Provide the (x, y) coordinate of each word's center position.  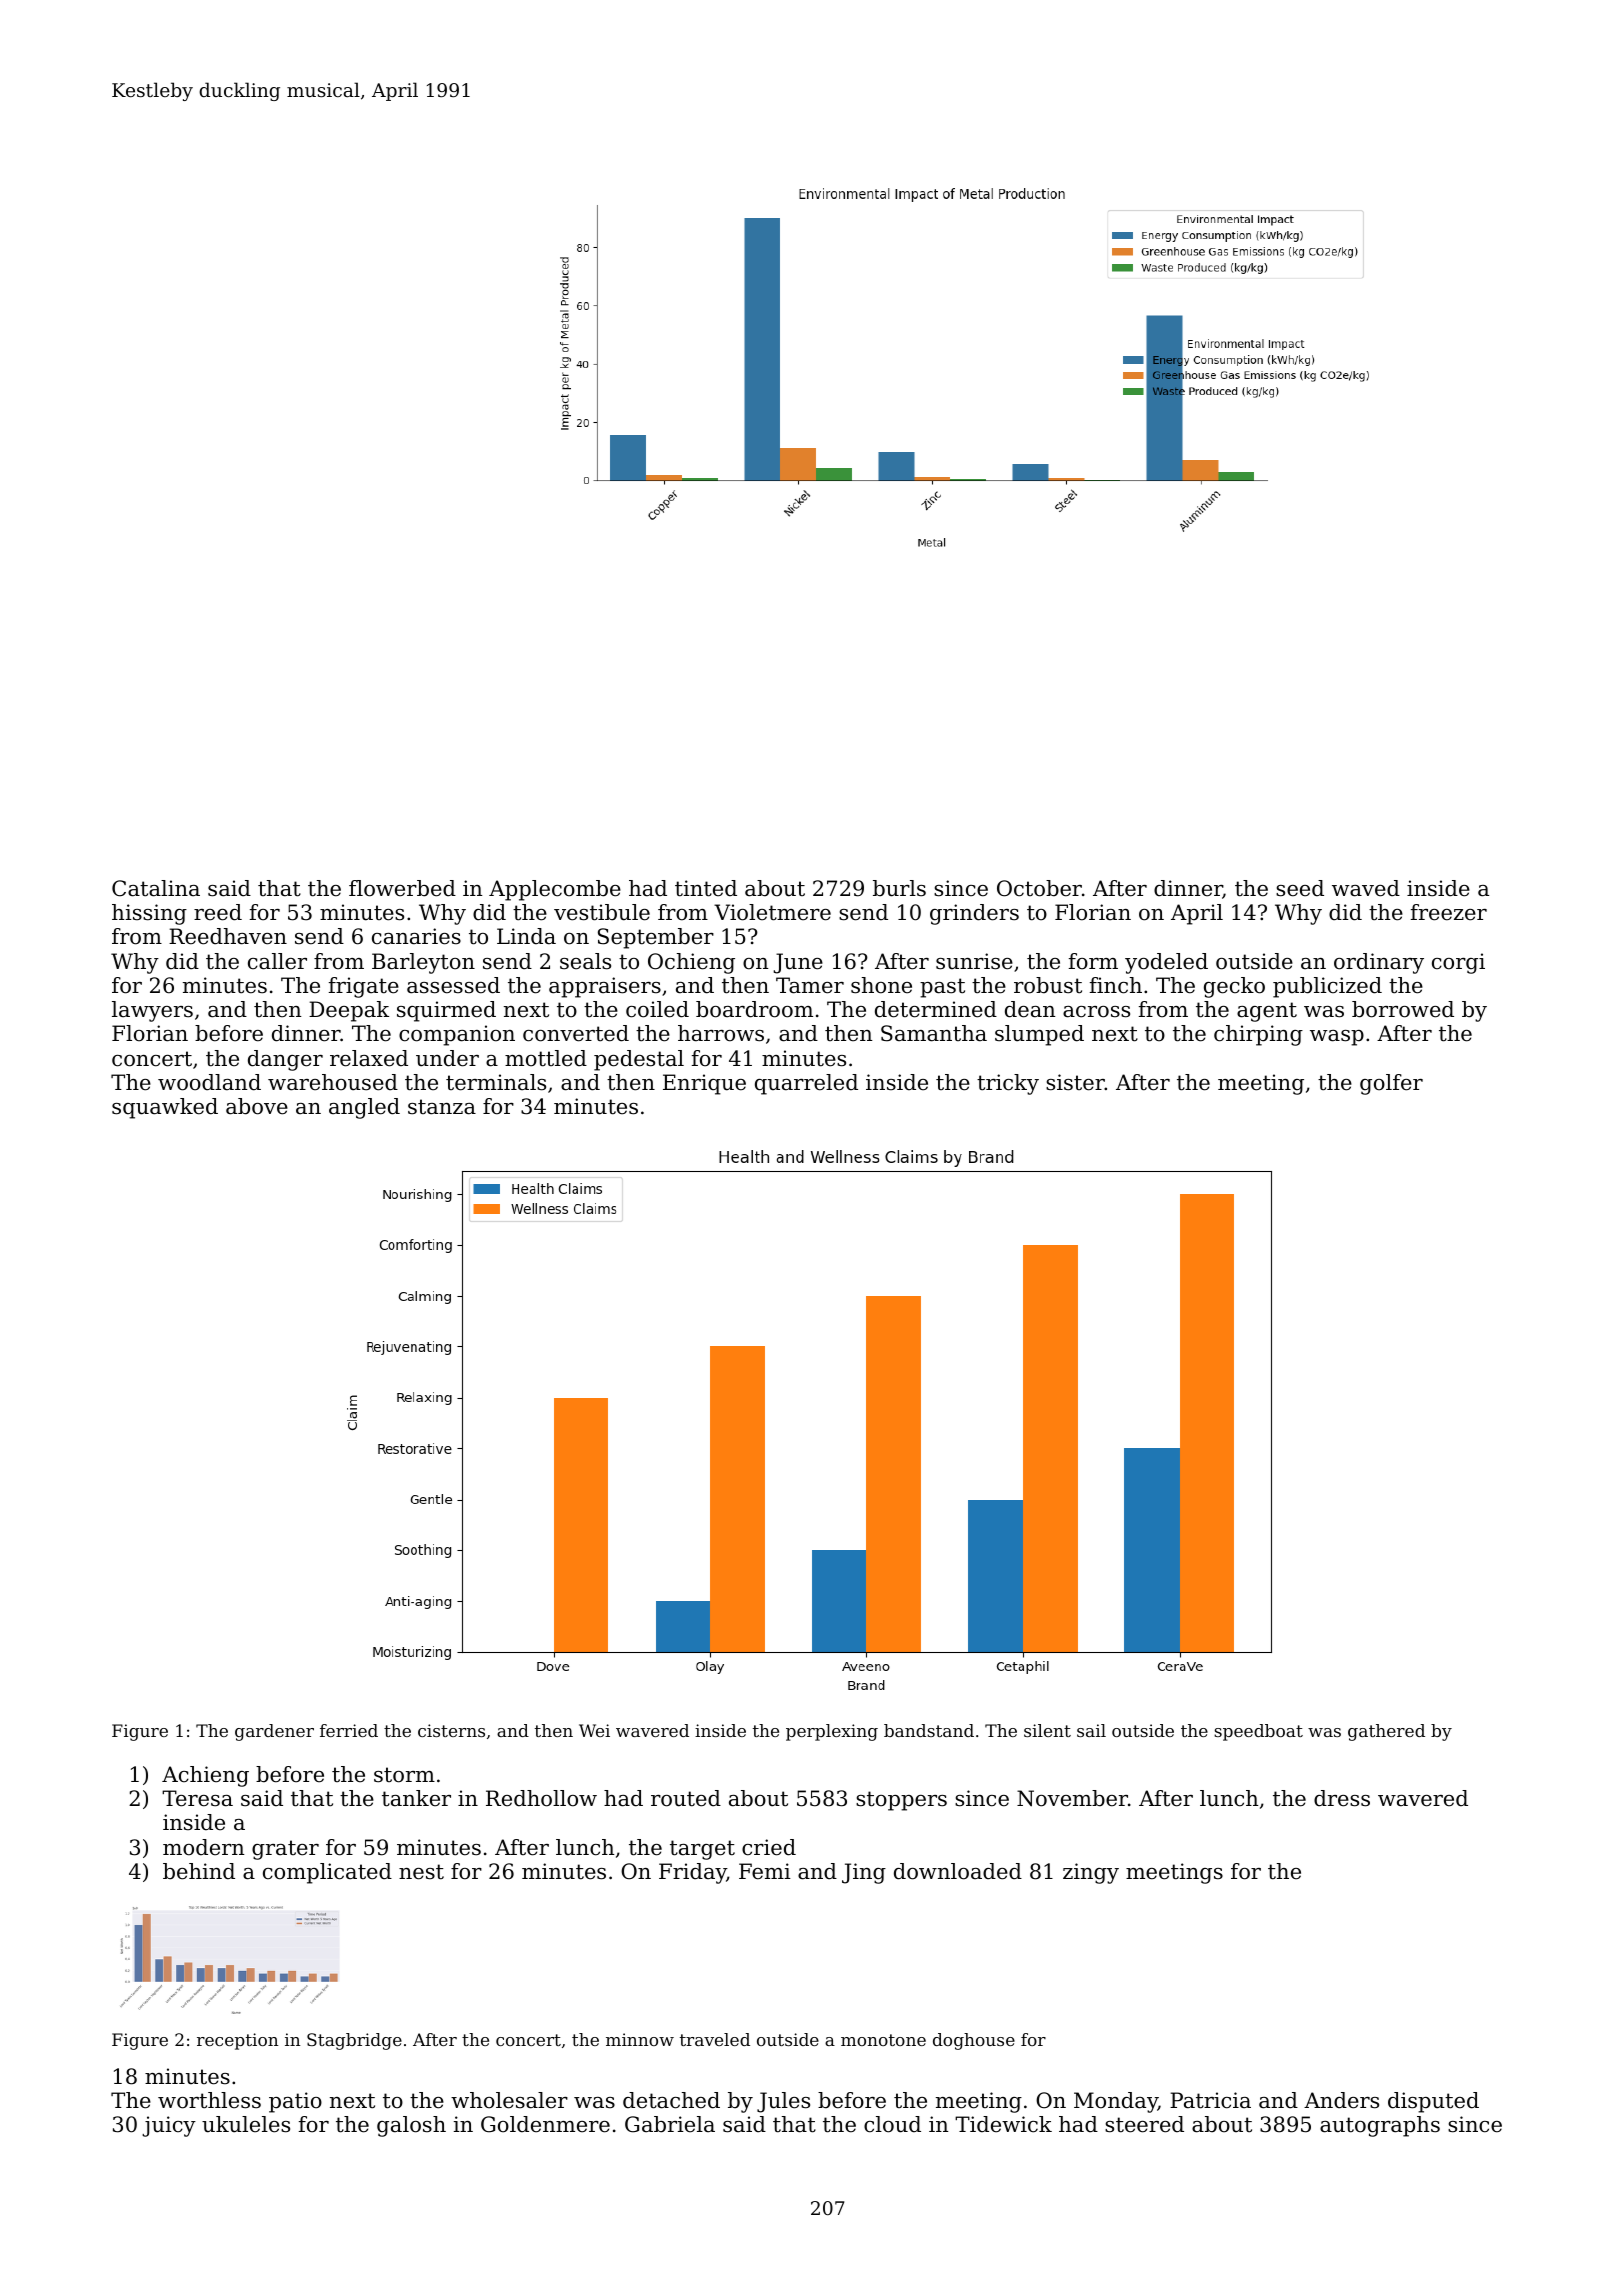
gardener (274, 1732)
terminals (496, 1082)
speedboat (1258, 1732)
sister (1075, 1082)
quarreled (806, 1084)
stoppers (901, 1801)
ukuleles (246, 2124)
